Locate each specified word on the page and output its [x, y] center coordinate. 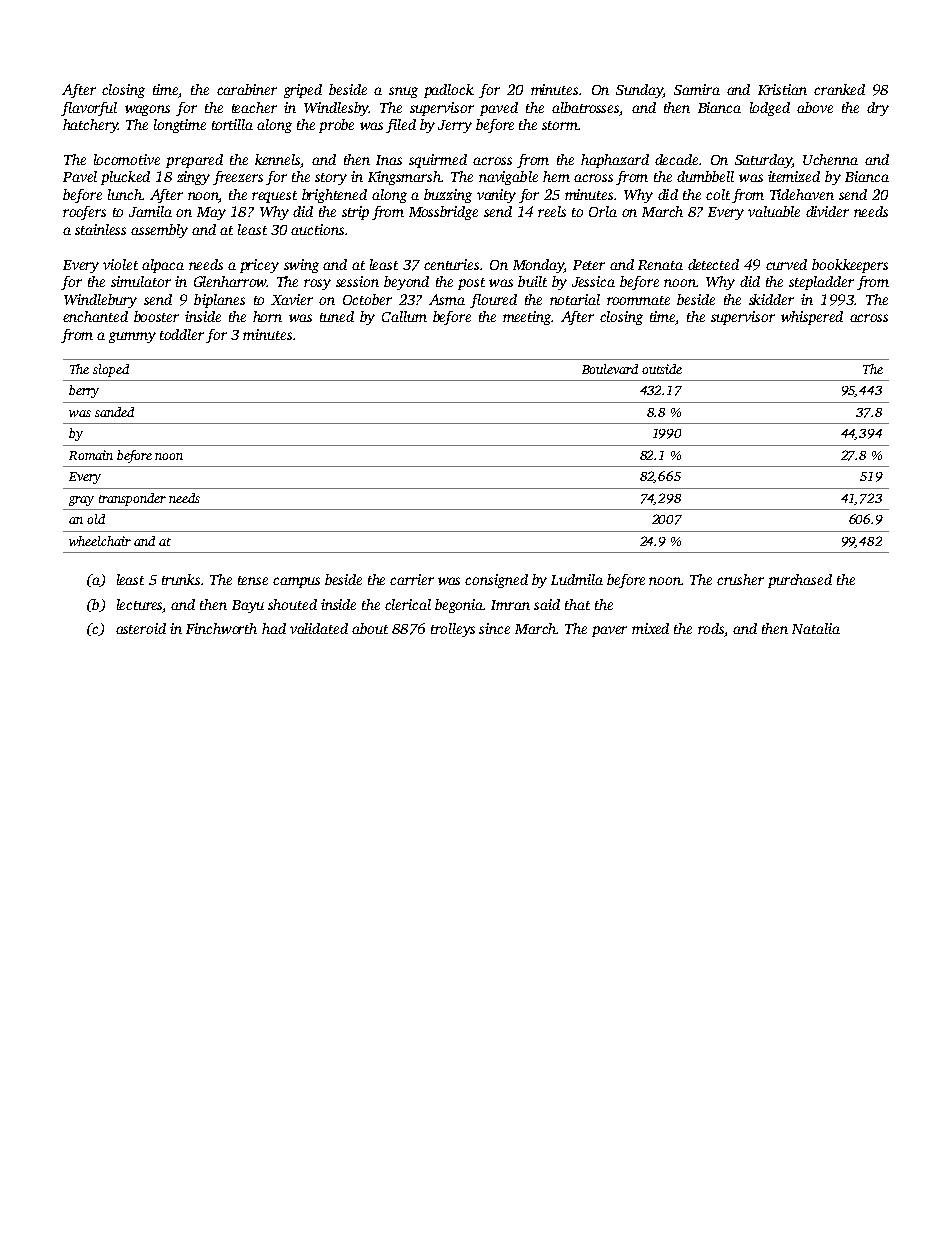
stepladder [821, 283]
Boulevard [610, 369]
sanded [114, 412]
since [494, 628]
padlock [449, 91]
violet [120, 264]
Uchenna [830, 159]
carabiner [247, 89]
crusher [740, 579]
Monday [538, 266]
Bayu [248, 606]
